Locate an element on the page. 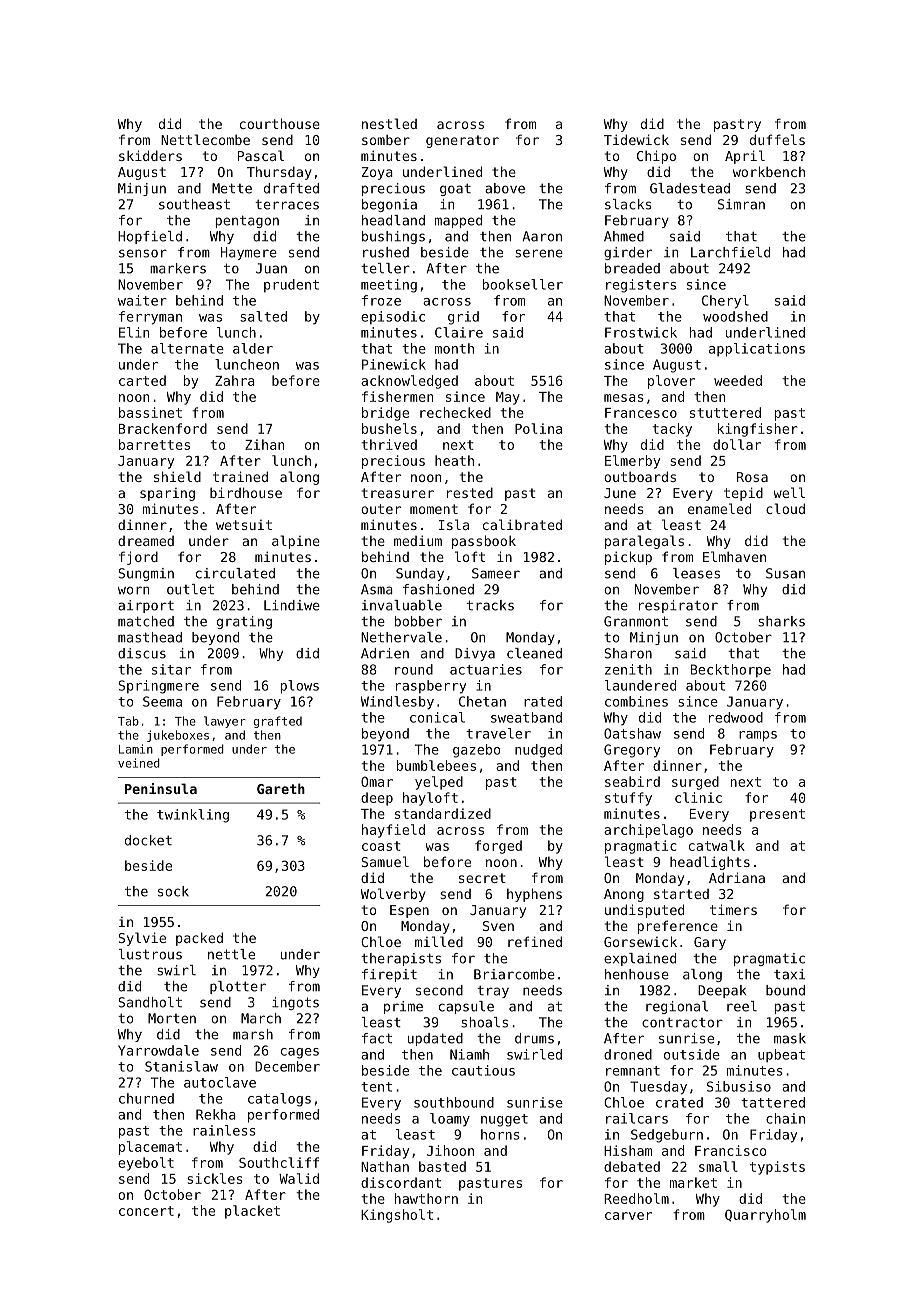 The image size is (924, 1308). generator is located at coordinates (462, 141).
